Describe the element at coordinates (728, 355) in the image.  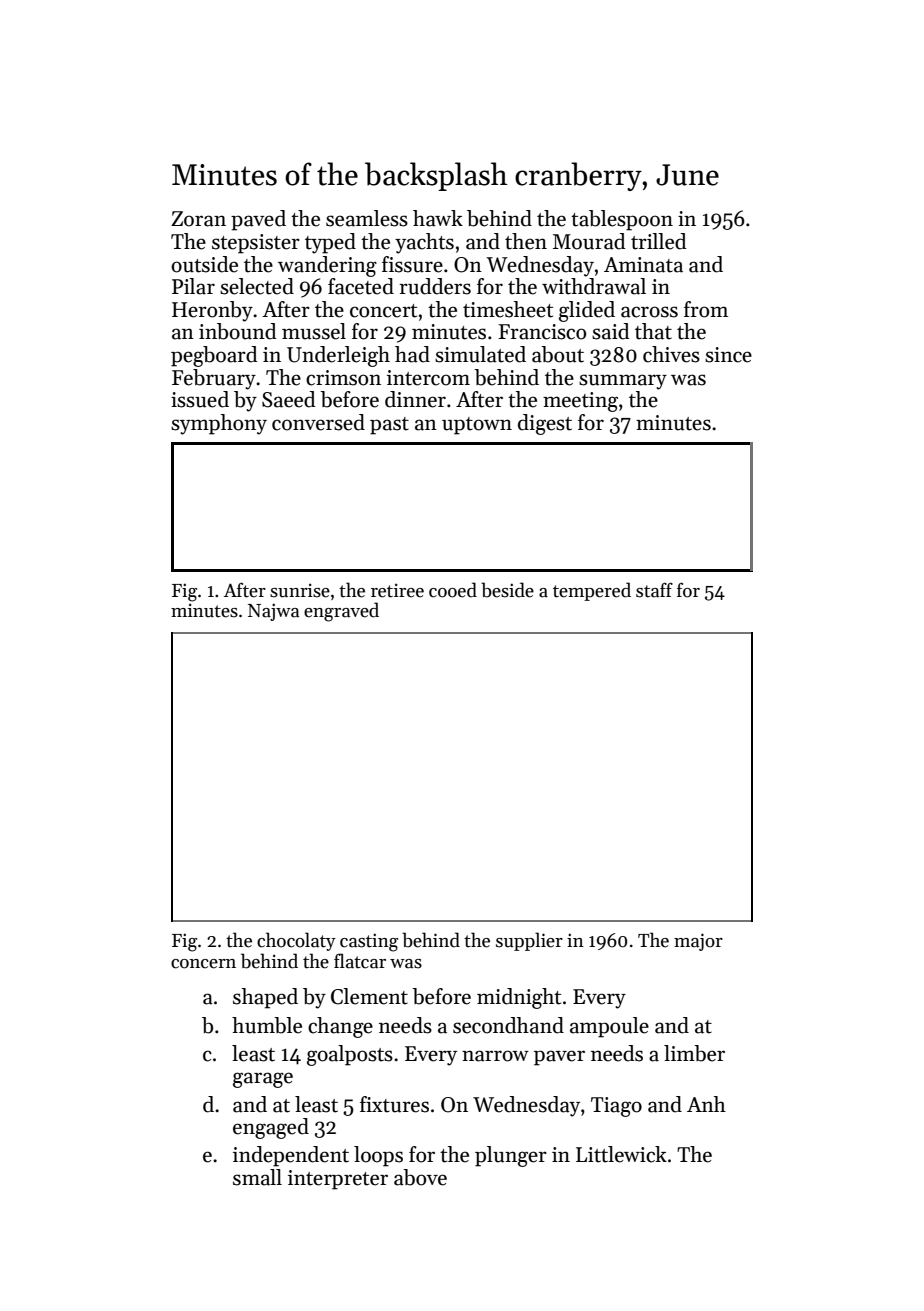
I see `since` at that location.
